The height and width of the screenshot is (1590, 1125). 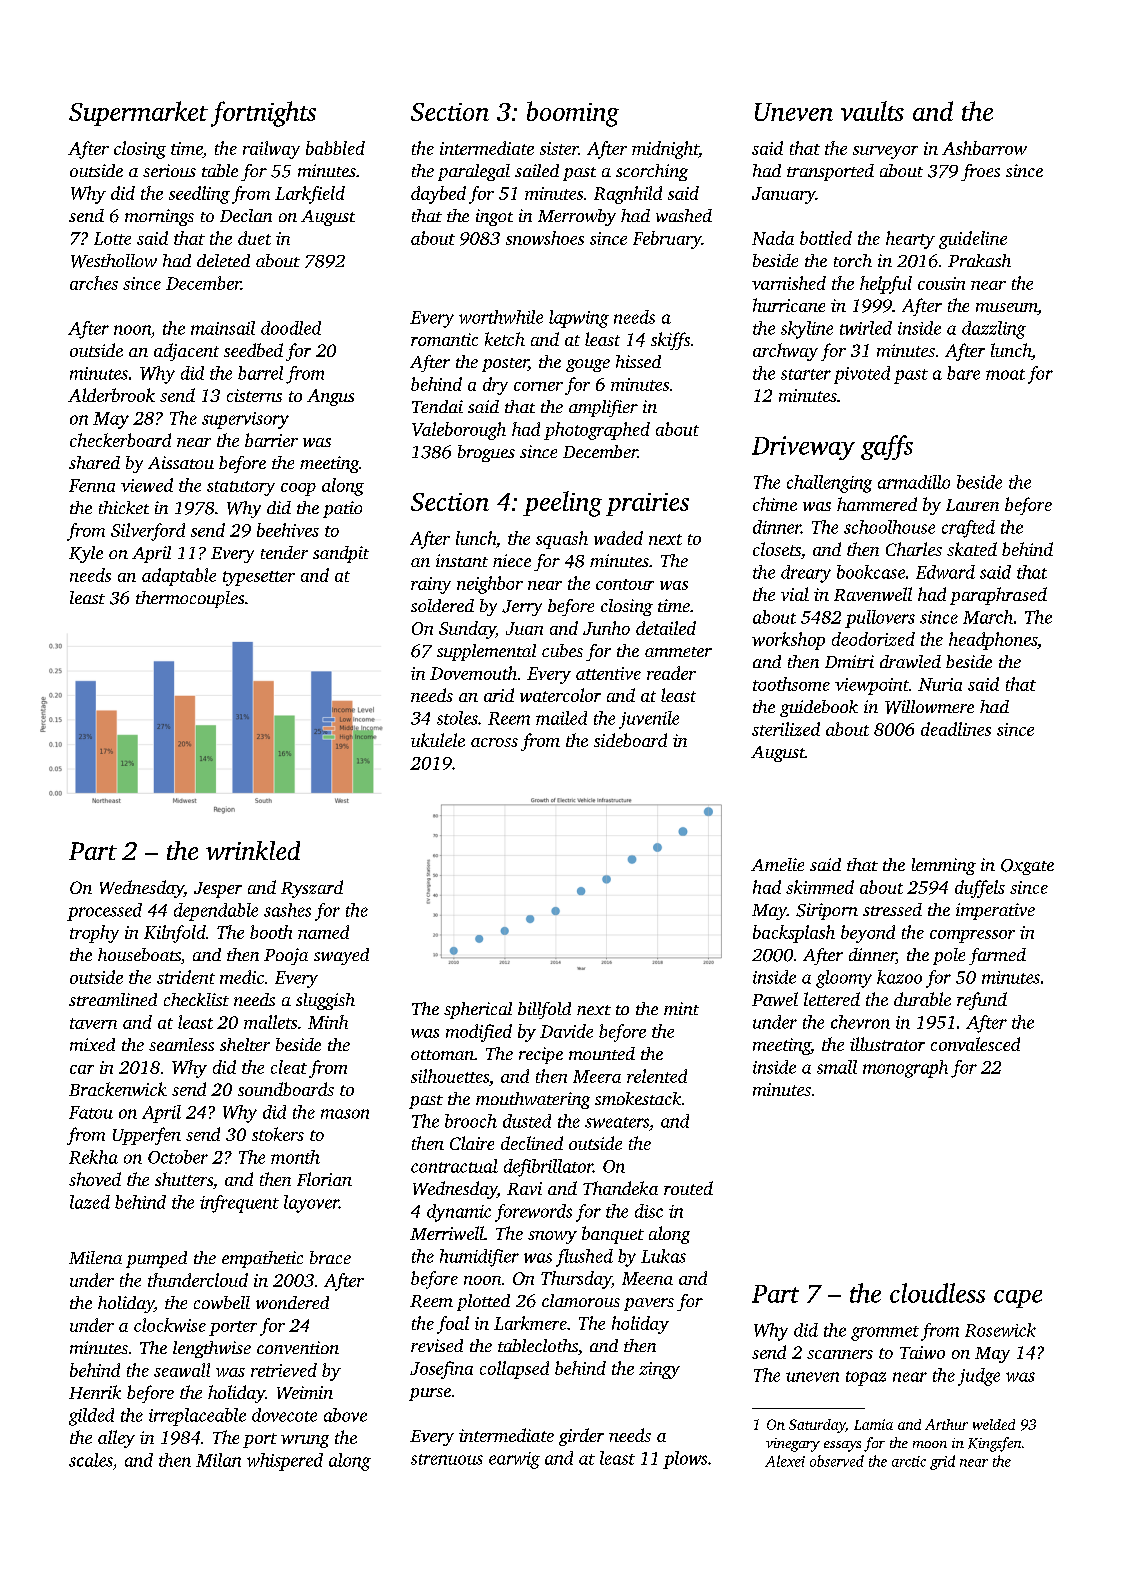 What do you see at coordinates (562, 504) in the screenshot?
I see `peeling` at bounding box center [562, 504].
